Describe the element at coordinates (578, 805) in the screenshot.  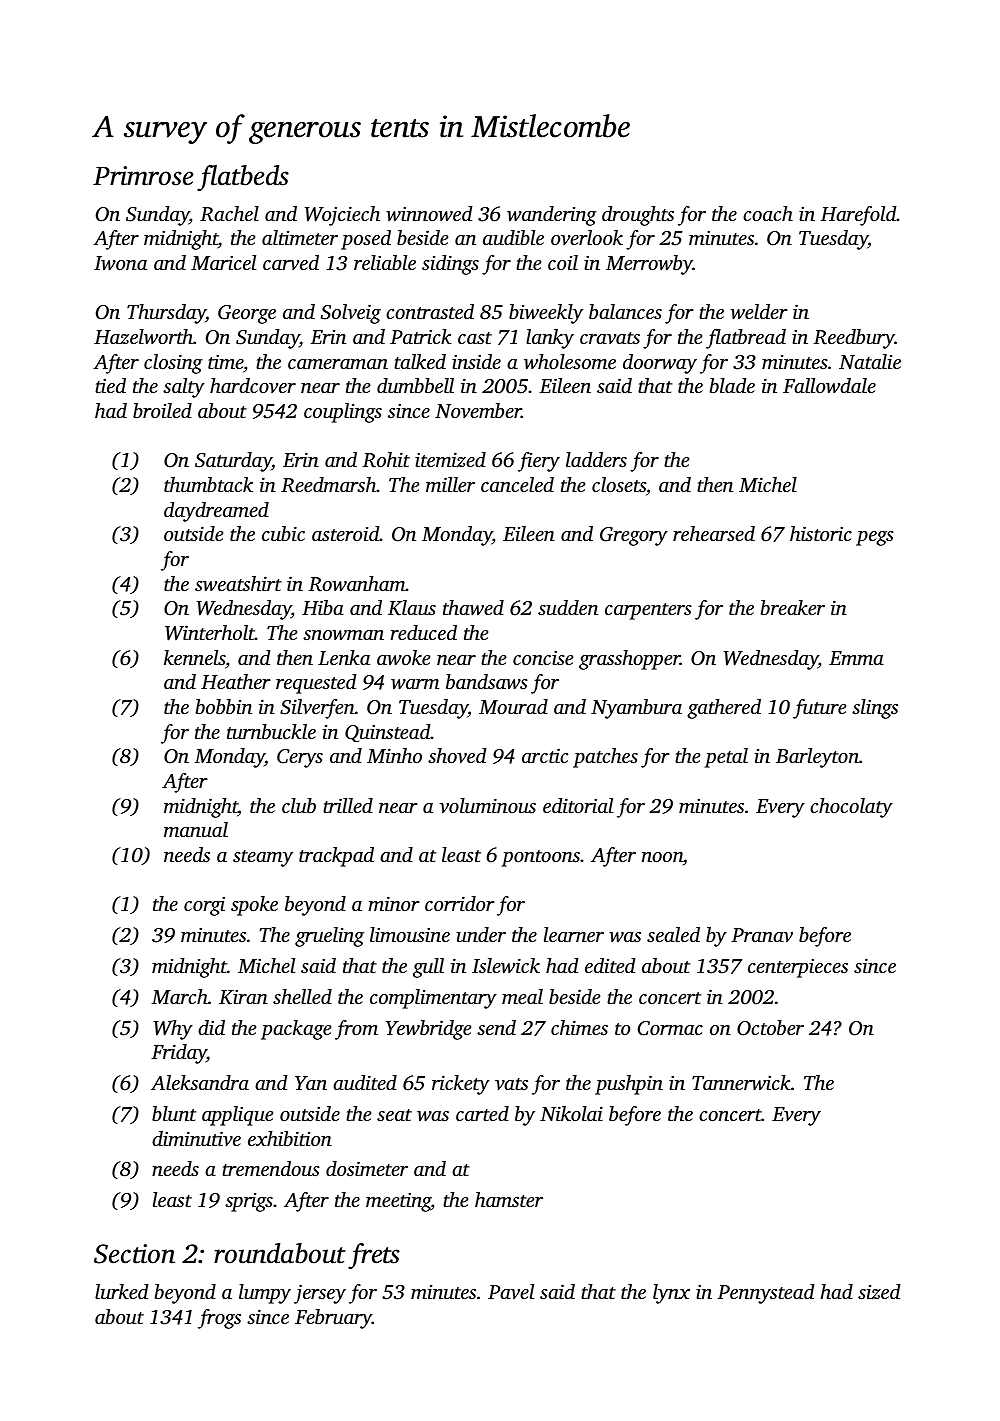
I see `editorial` at that location.
